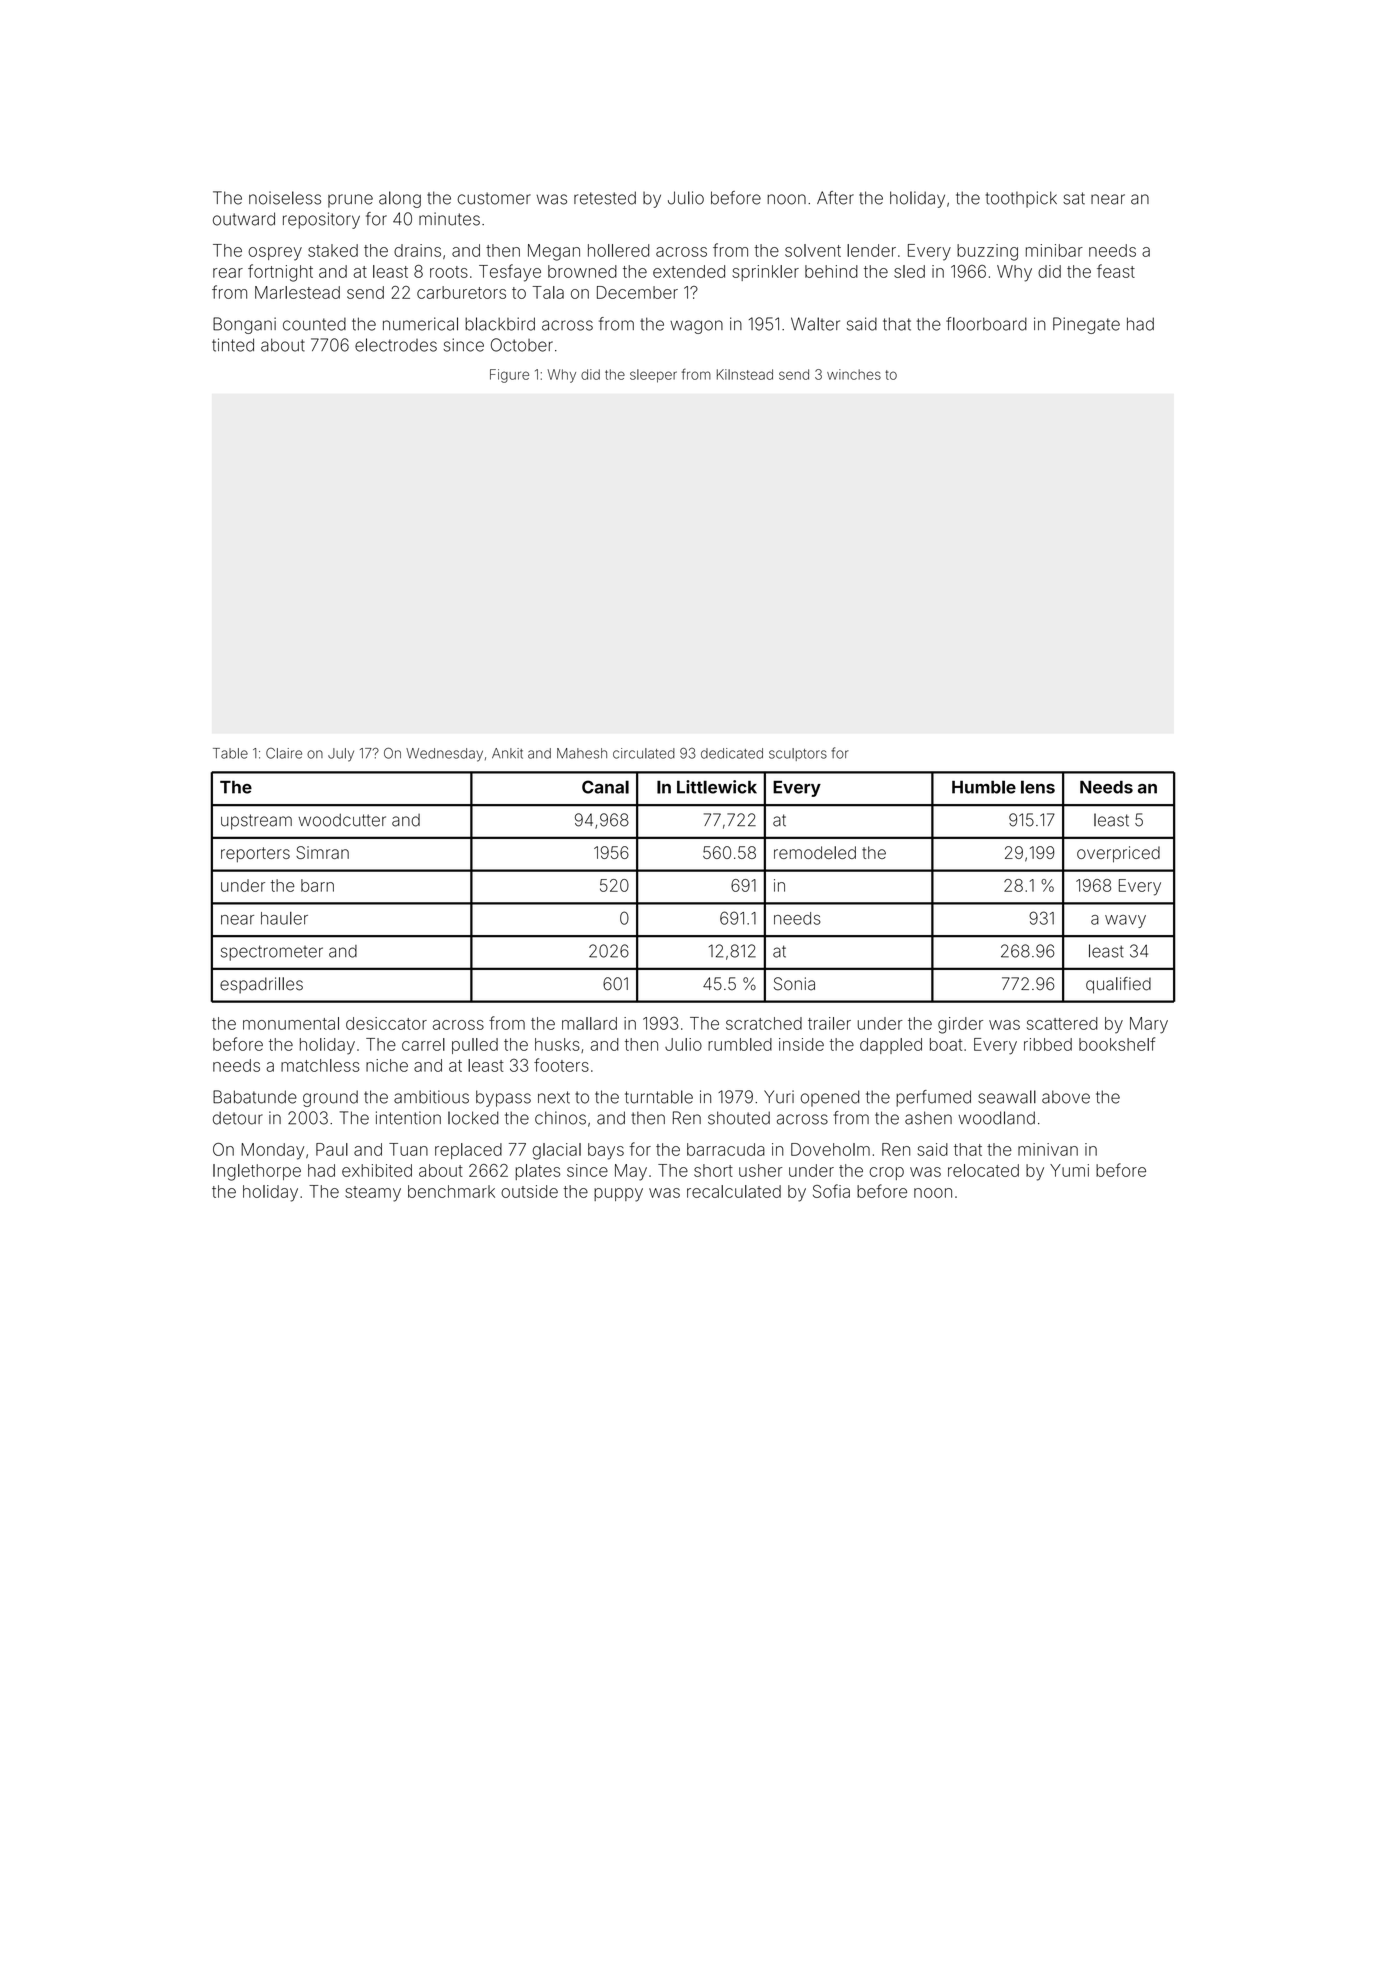 Image resolution: width=1386 pixels, height=1969 pixels. I want to click on reporters, so click(255, 855).
